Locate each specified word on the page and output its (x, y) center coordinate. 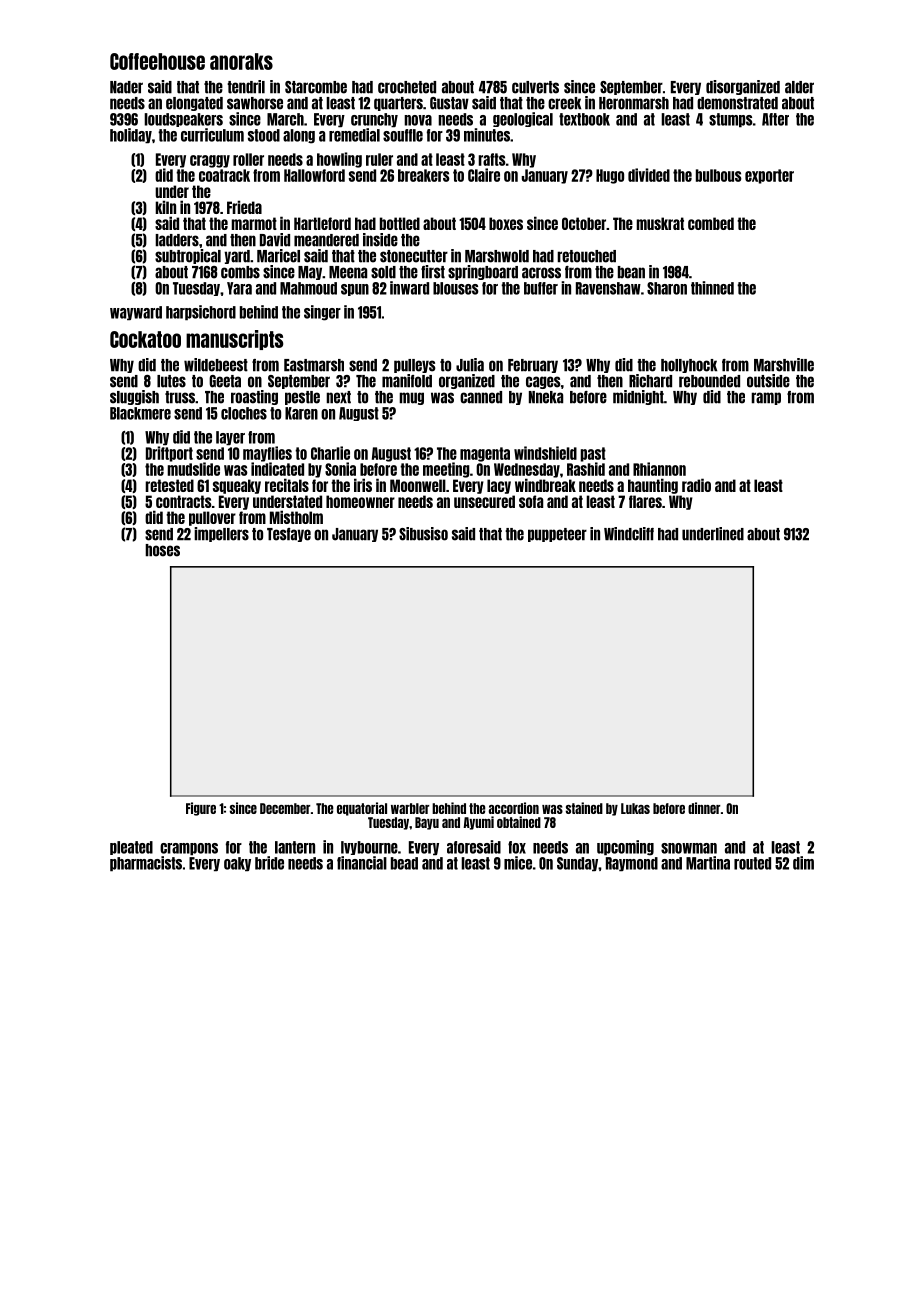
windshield (545, 453)
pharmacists (146, 864)
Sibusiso (423, 534)
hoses (162, 550)
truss (180, 397)
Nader (126, 87)
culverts (535, 87)
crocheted (407, 87)
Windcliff (629, 534)
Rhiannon (659, 469)
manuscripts (234, 340)
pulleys (415, 366)
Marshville (784, 365)
